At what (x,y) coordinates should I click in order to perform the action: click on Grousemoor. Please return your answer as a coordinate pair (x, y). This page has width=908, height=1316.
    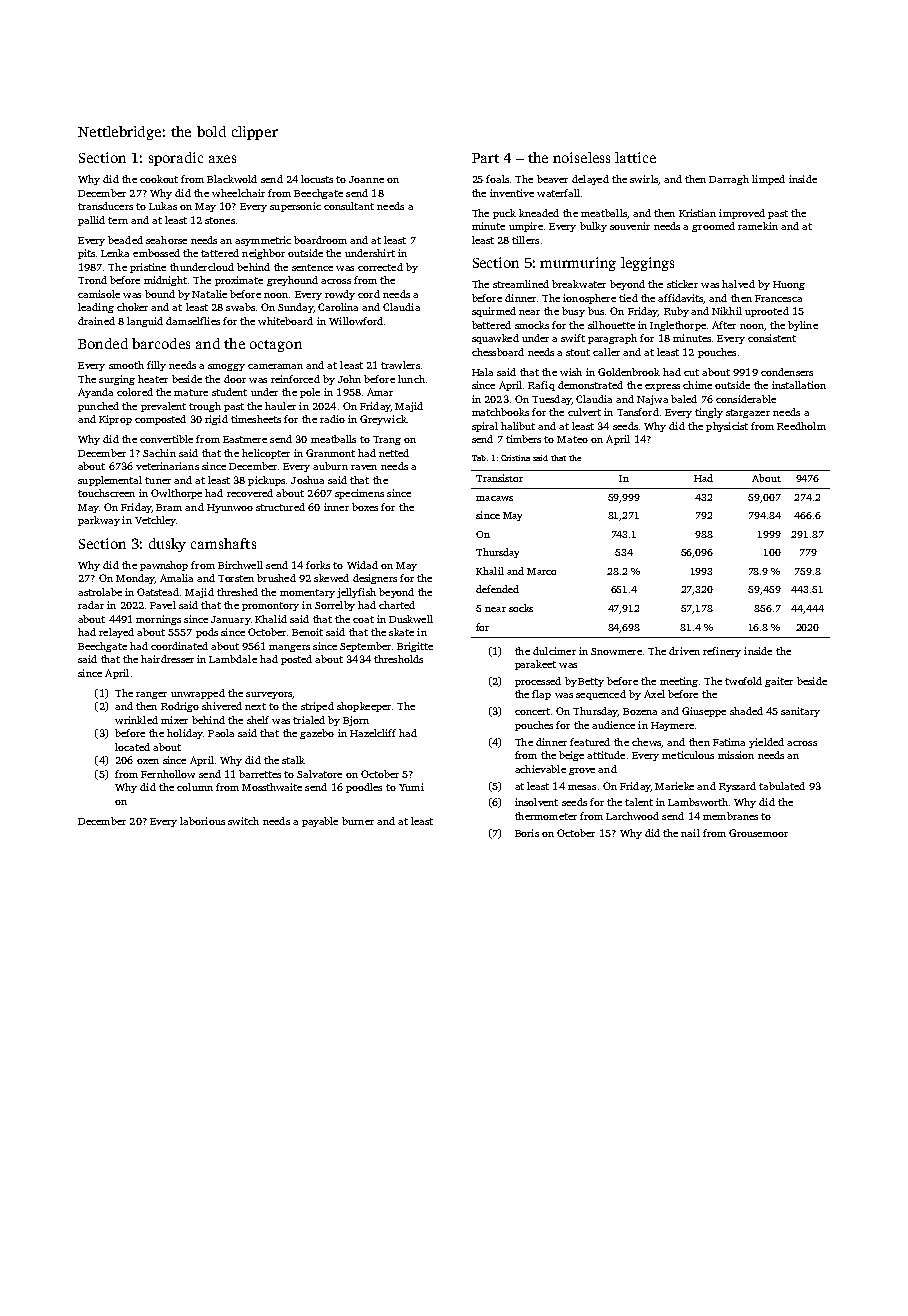
    Looking at the image, I should click on (758, 833).
